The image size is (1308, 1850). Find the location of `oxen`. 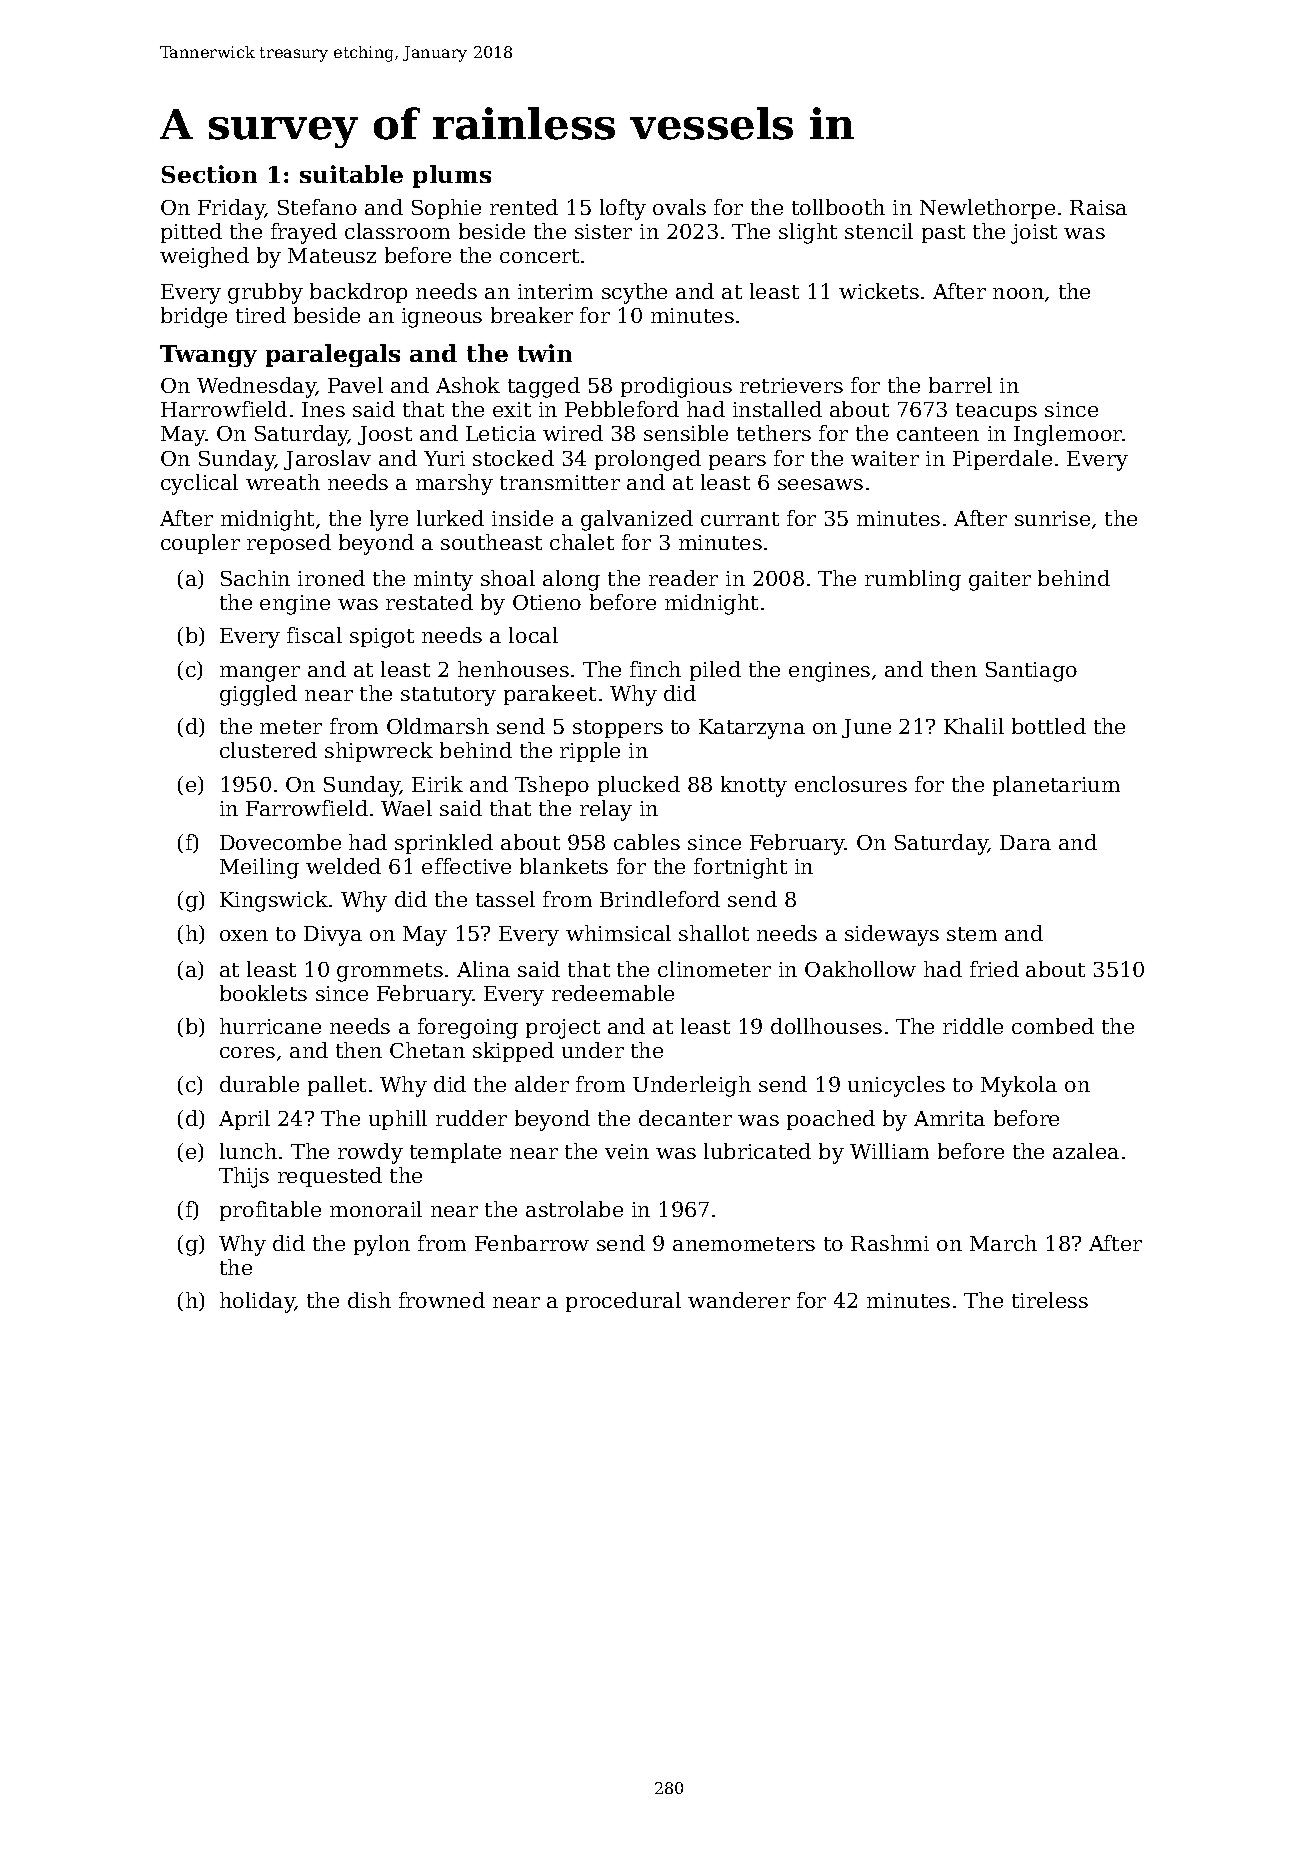

oxen is located at coordinates (244, 935).
